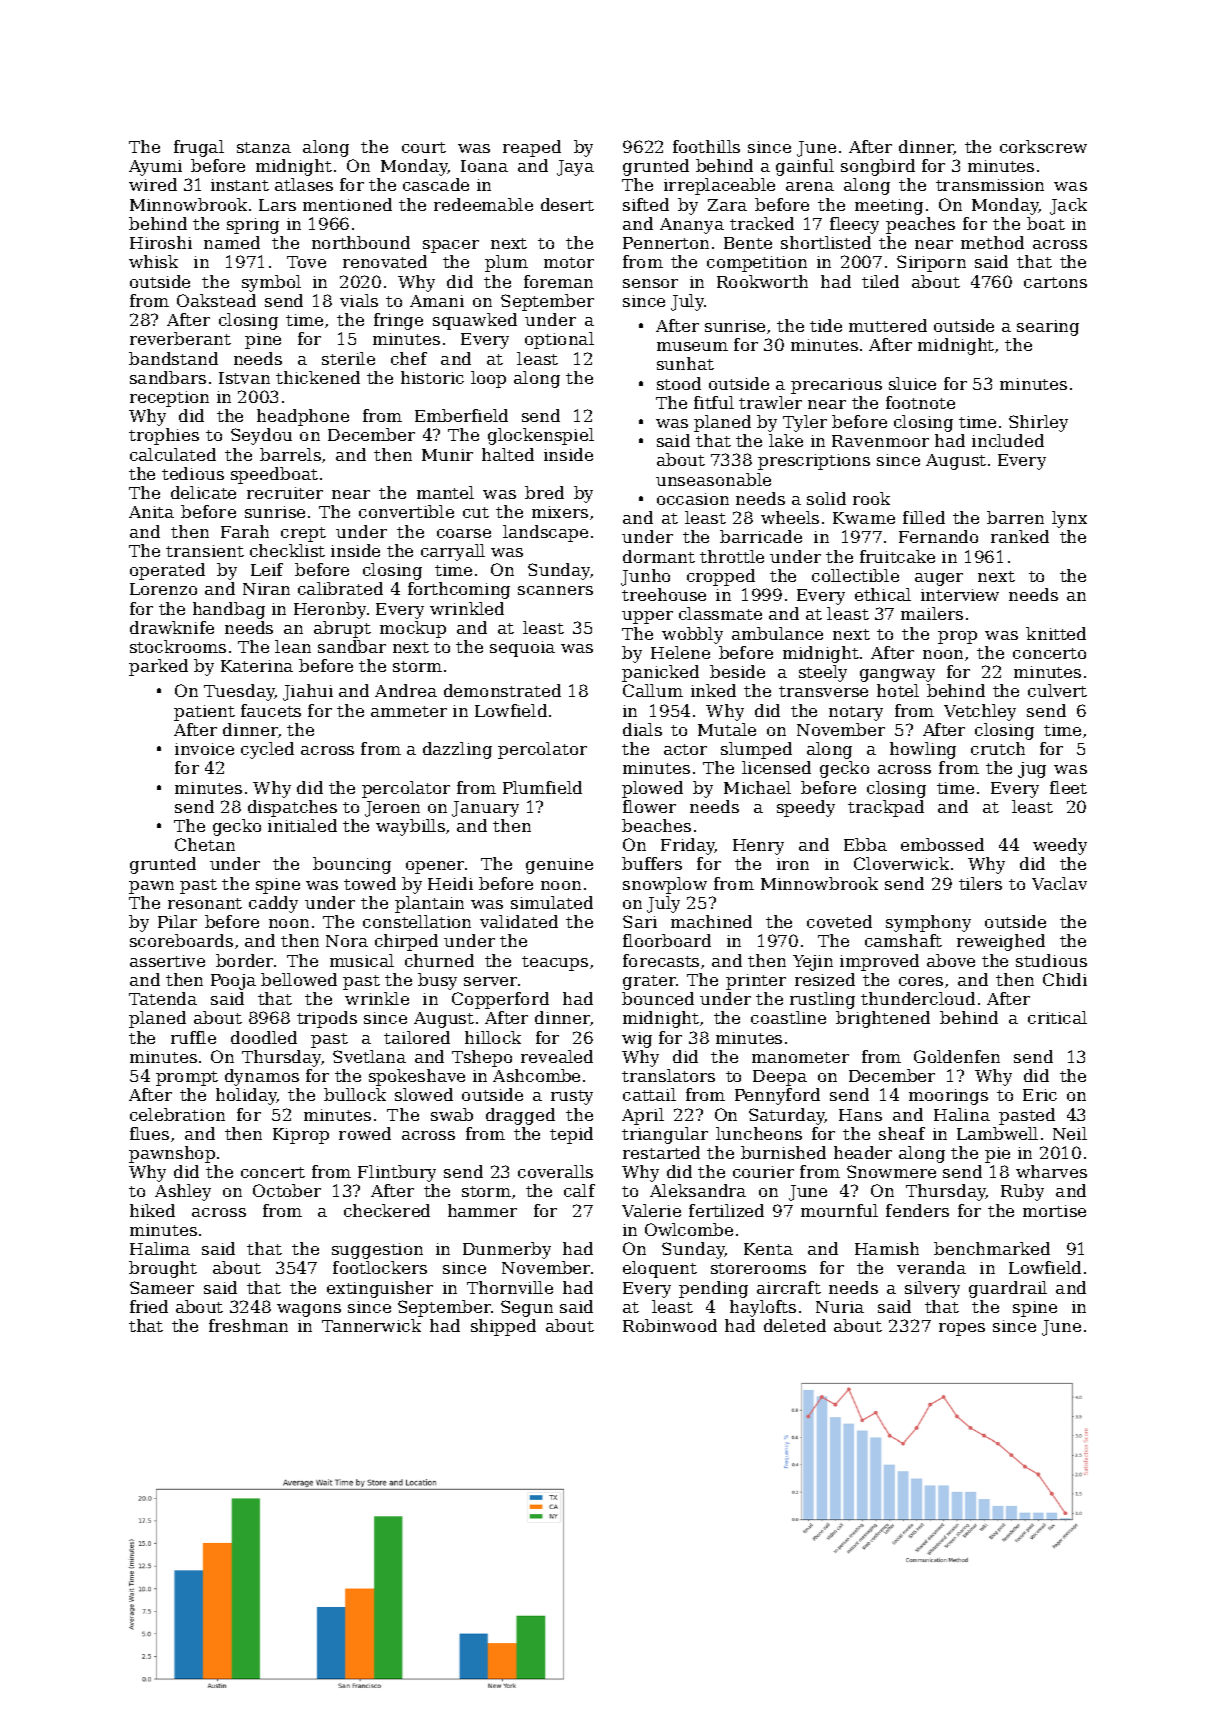  Describe the element at coordinates (706, 146) in the page. I see `foothills` at that location.
